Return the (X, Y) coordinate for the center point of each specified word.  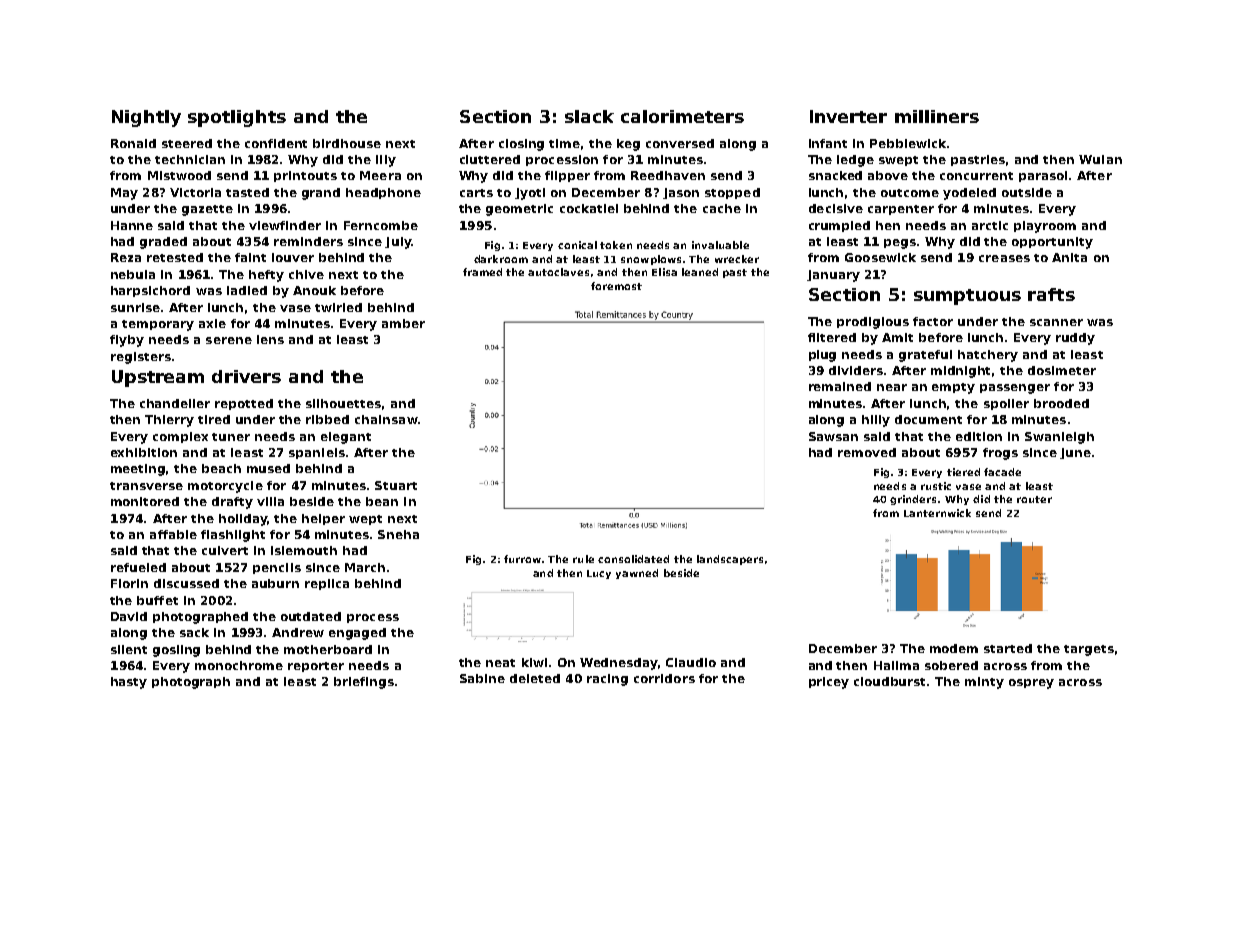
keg (628, 145)
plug (822, 356)
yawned (637, 574)
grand (321, 194)
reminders (308, 241)
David (129, 616)
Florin (129, 583)
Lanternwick (937, 513)
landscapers (730, 560)
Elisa (664, 272)
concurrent (976, 176)
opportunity (1052, 243)
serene (229, 340)
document (928, 419)
